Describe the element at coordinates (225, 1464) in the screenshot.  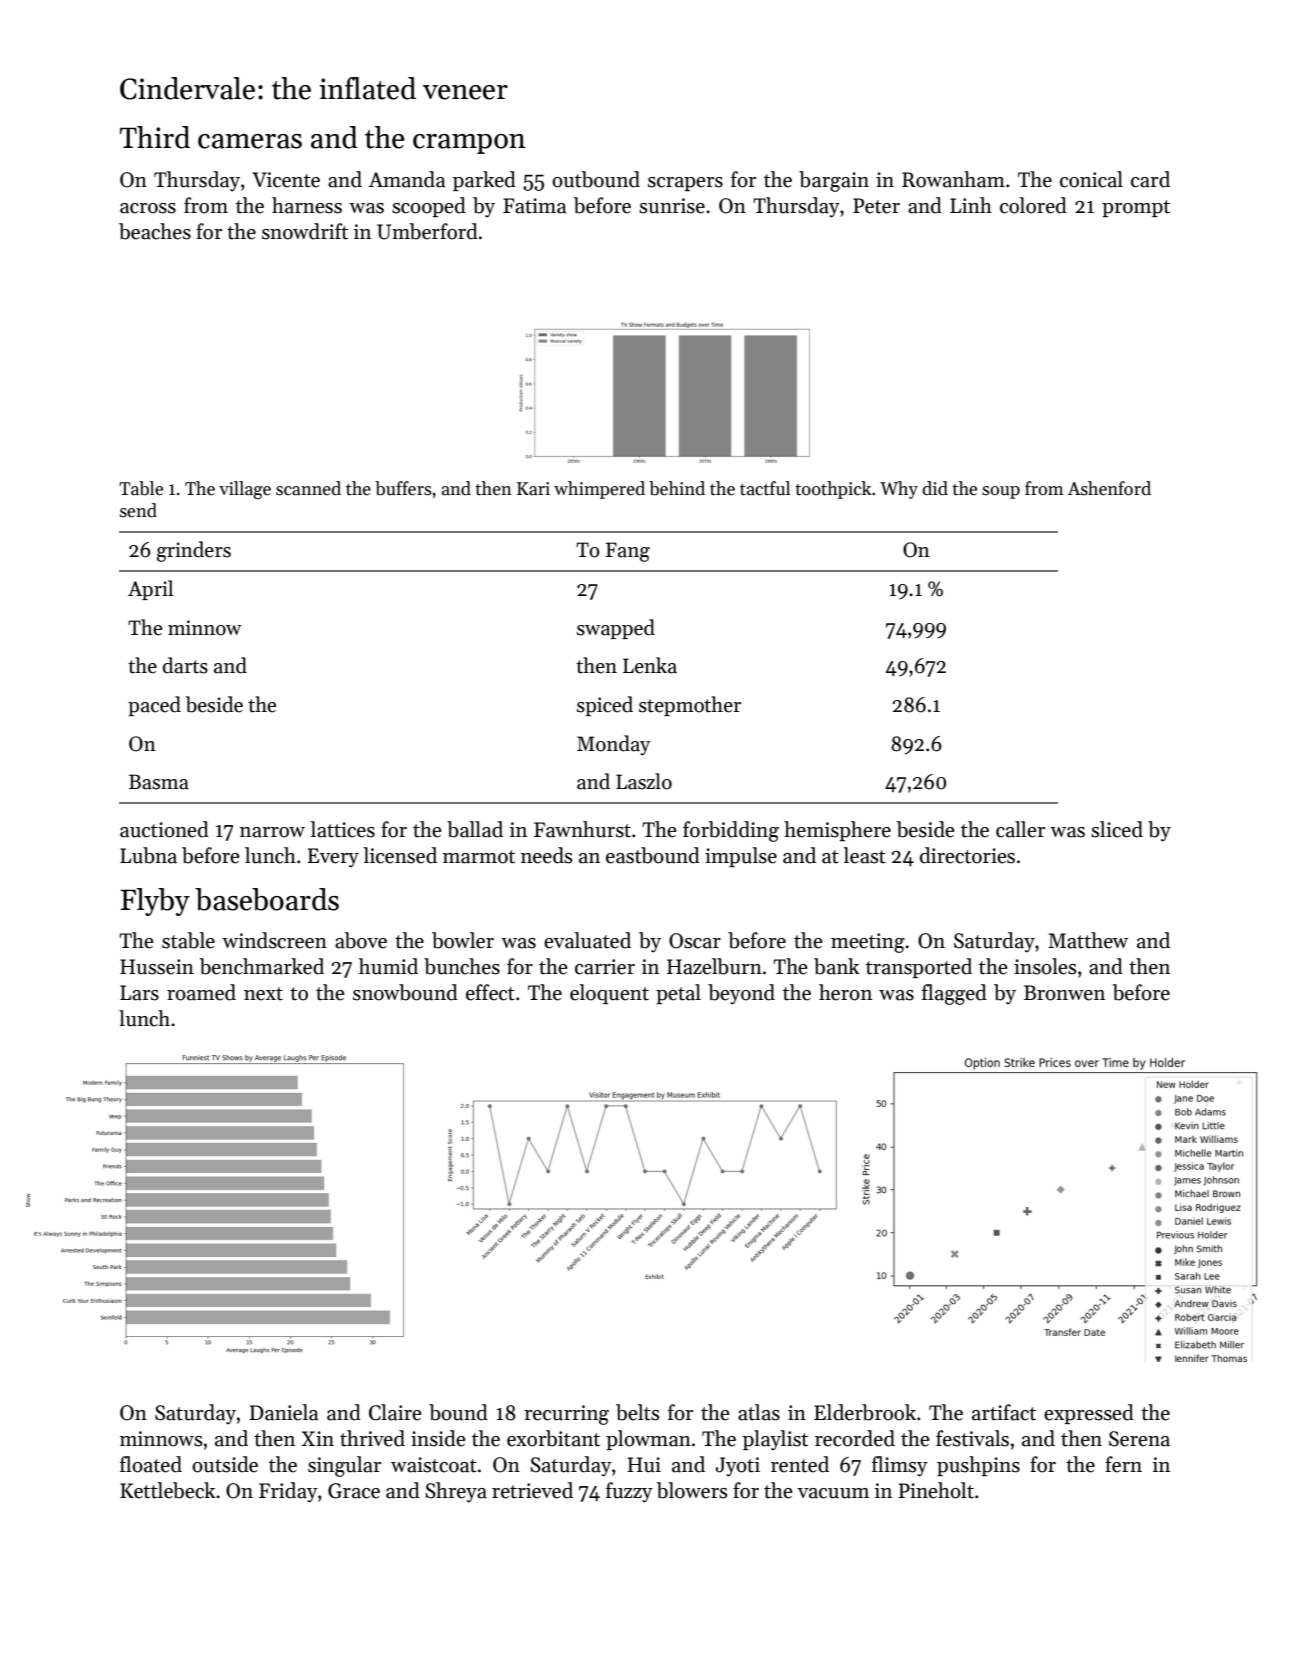
I see `outside` at that location.
